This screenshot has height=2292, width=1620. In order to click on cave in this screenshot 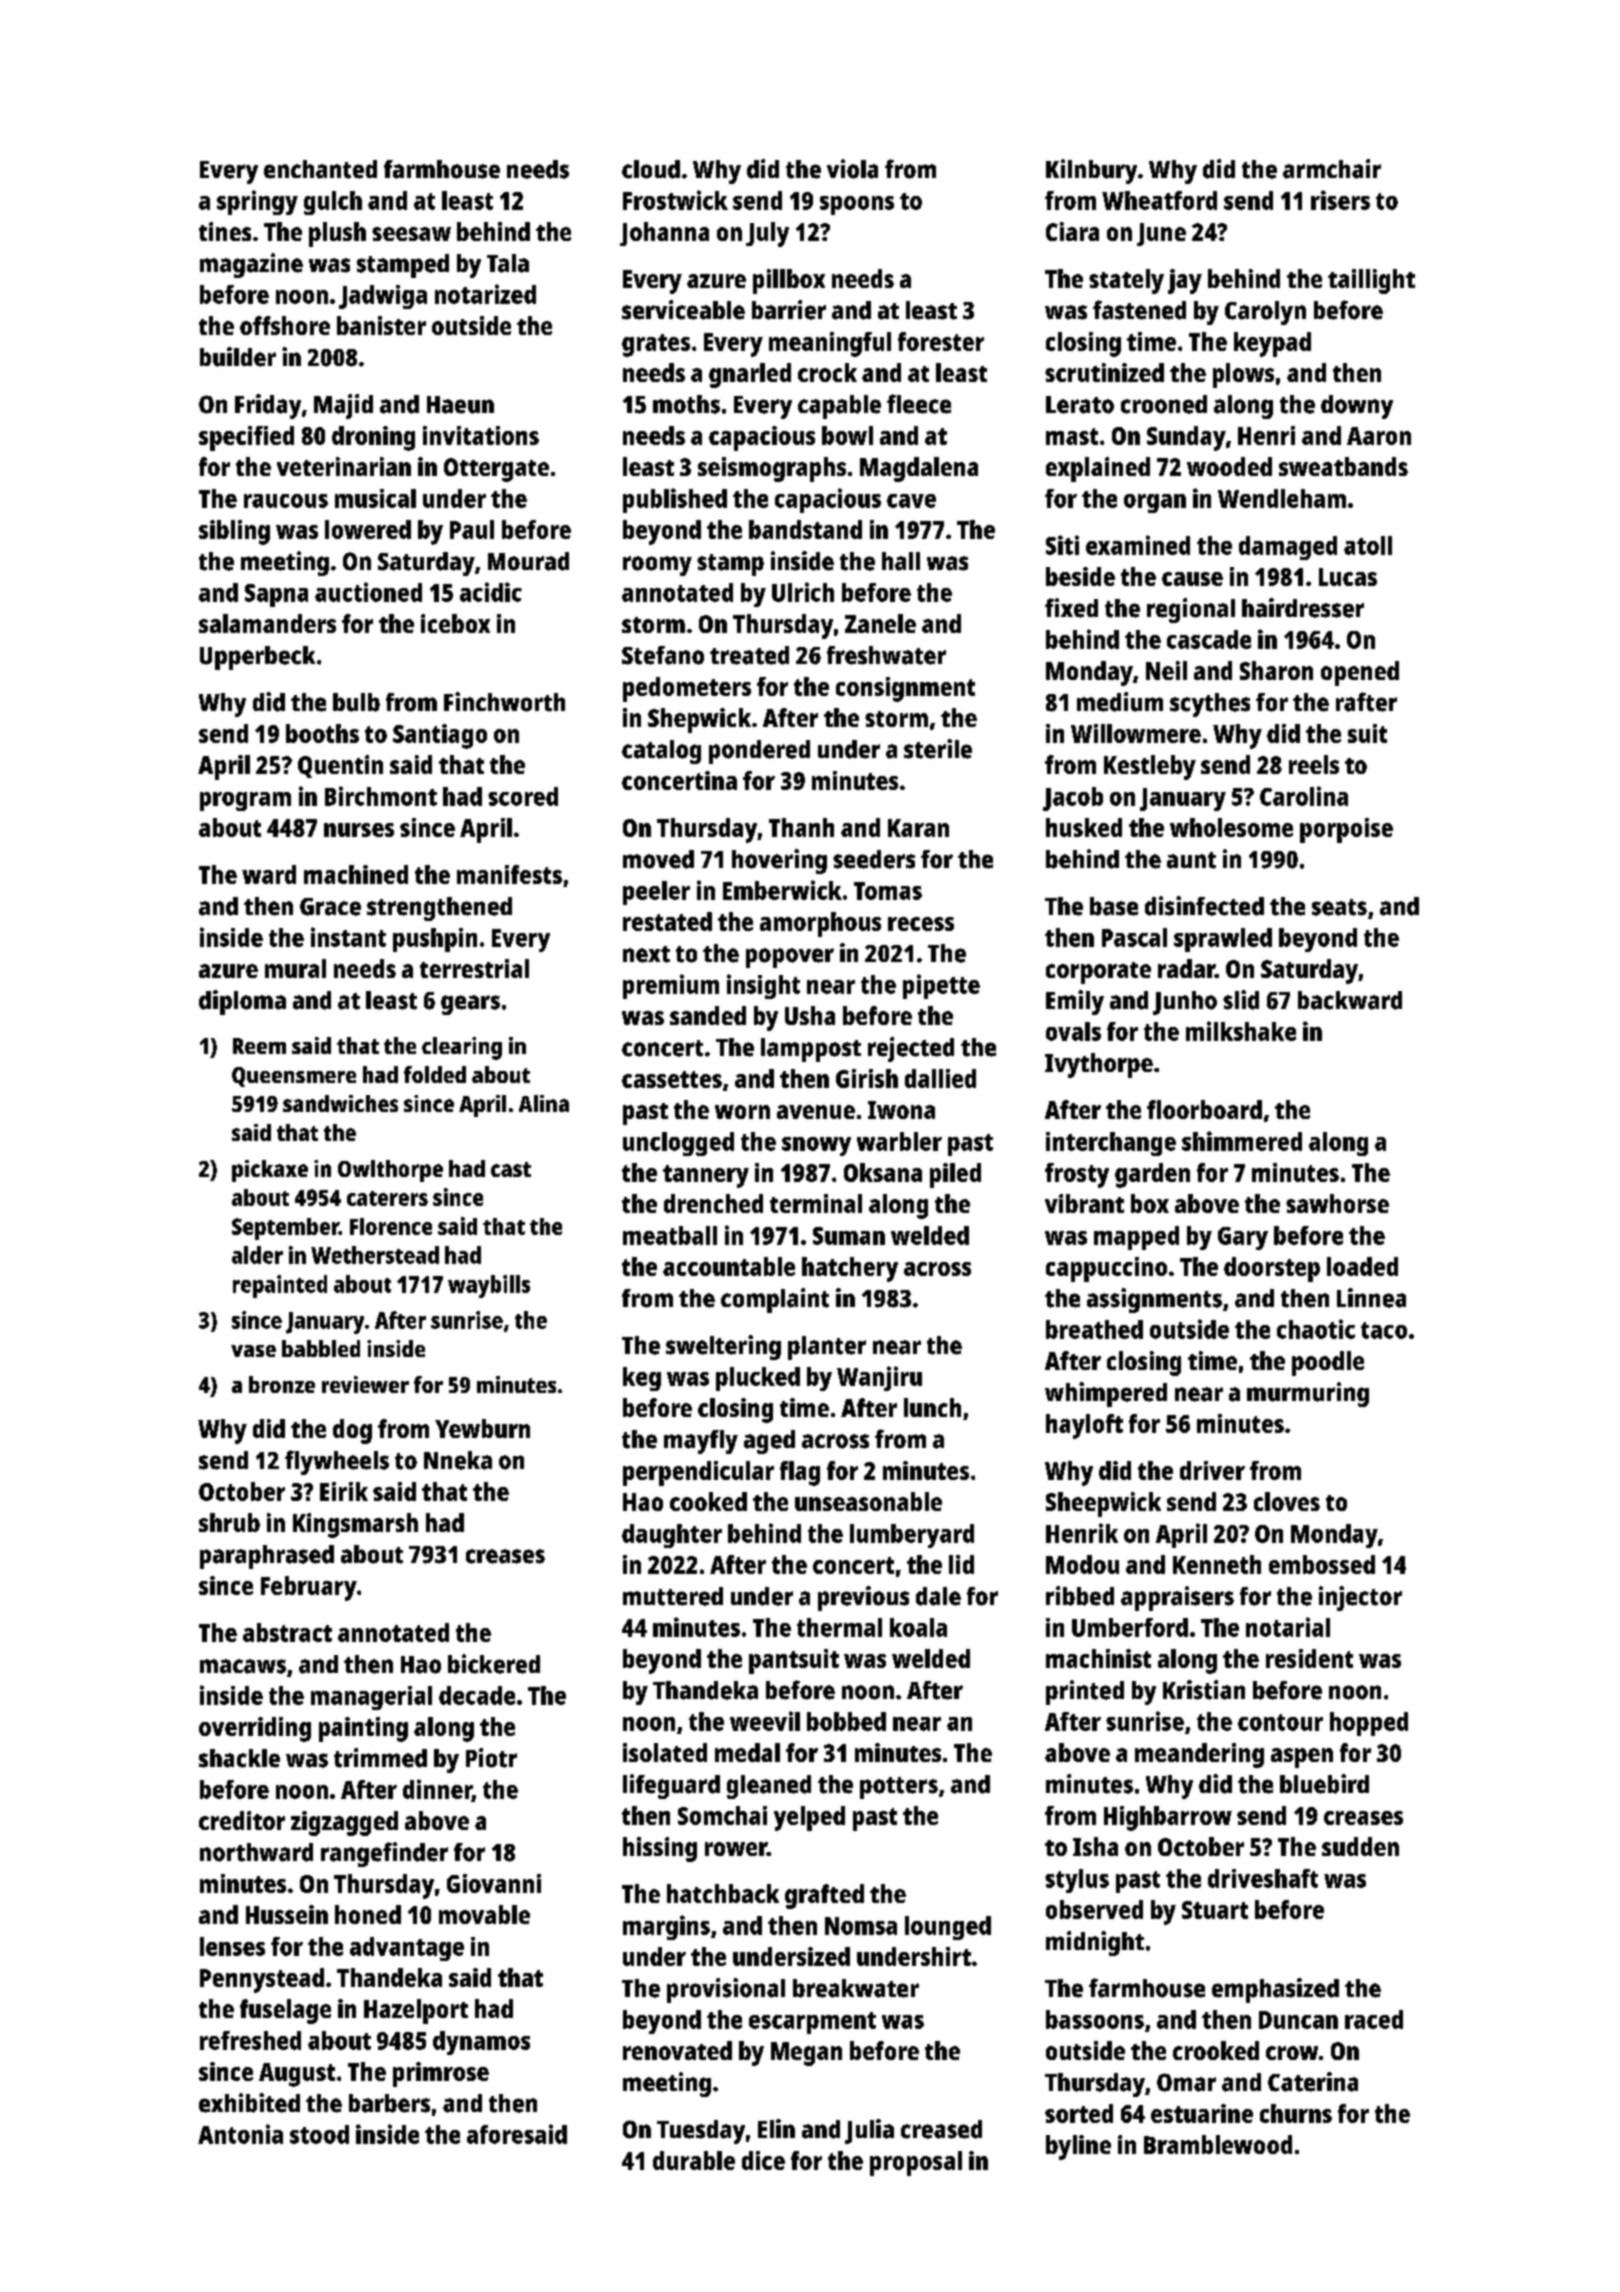, I will do `click(911, 501)`.
